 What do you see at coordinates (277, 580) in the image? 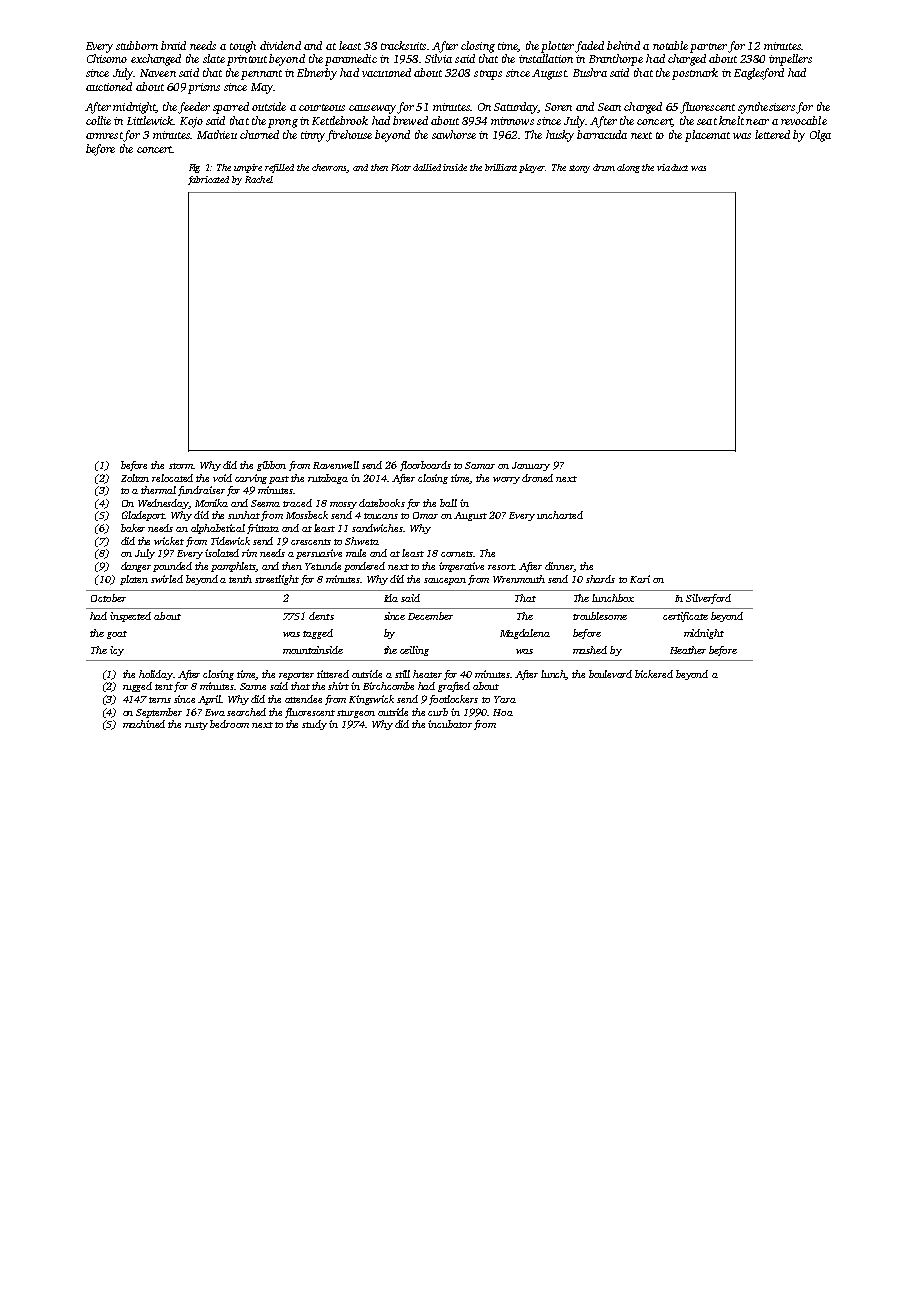
I see `streetlight` at bounding box center [277, 580].
